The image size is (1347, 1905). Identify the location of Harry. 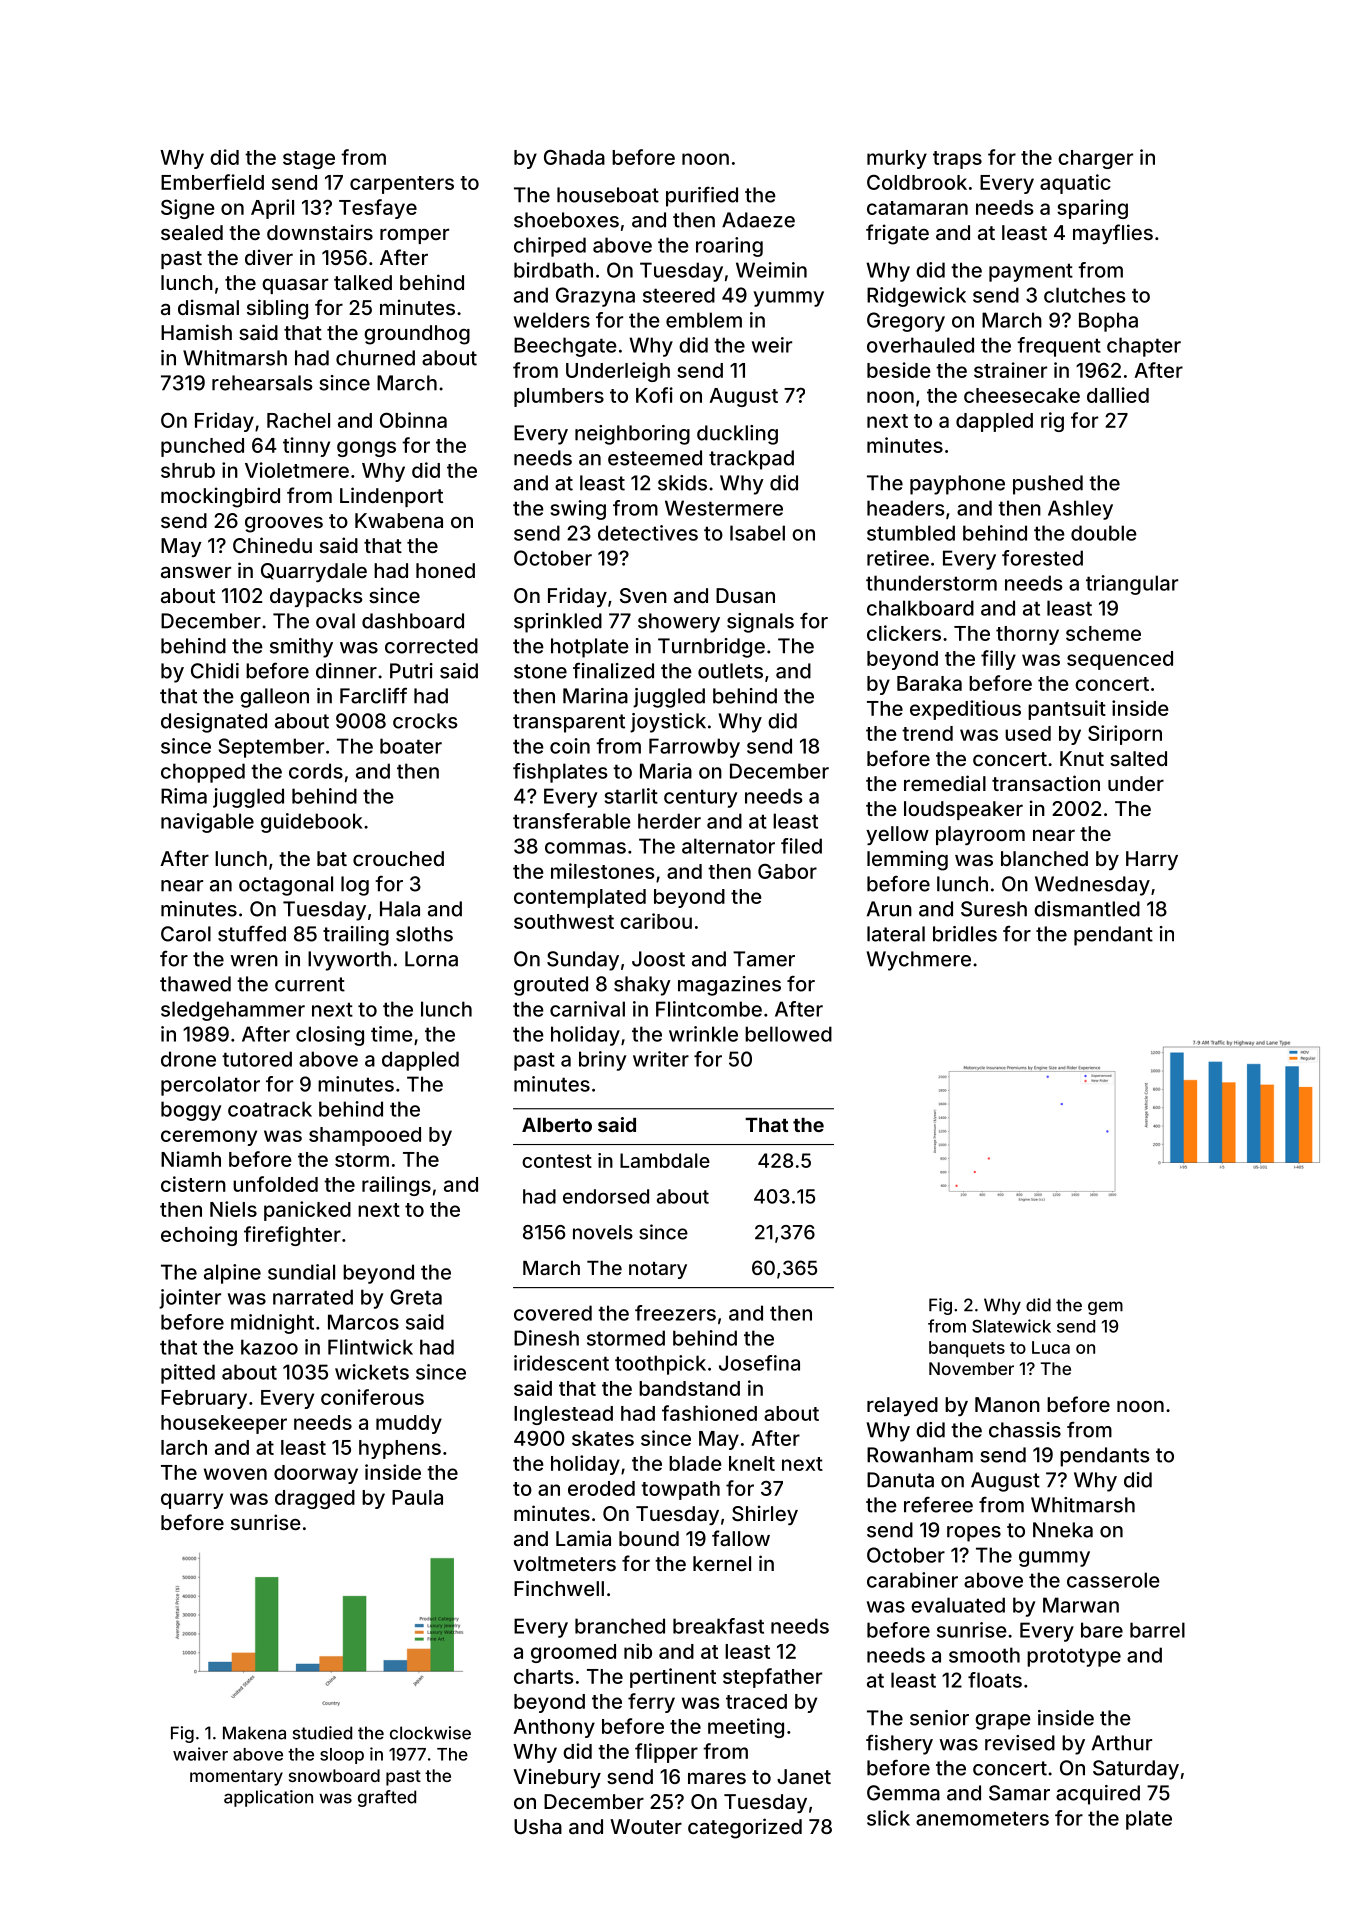
(1152, 860).
